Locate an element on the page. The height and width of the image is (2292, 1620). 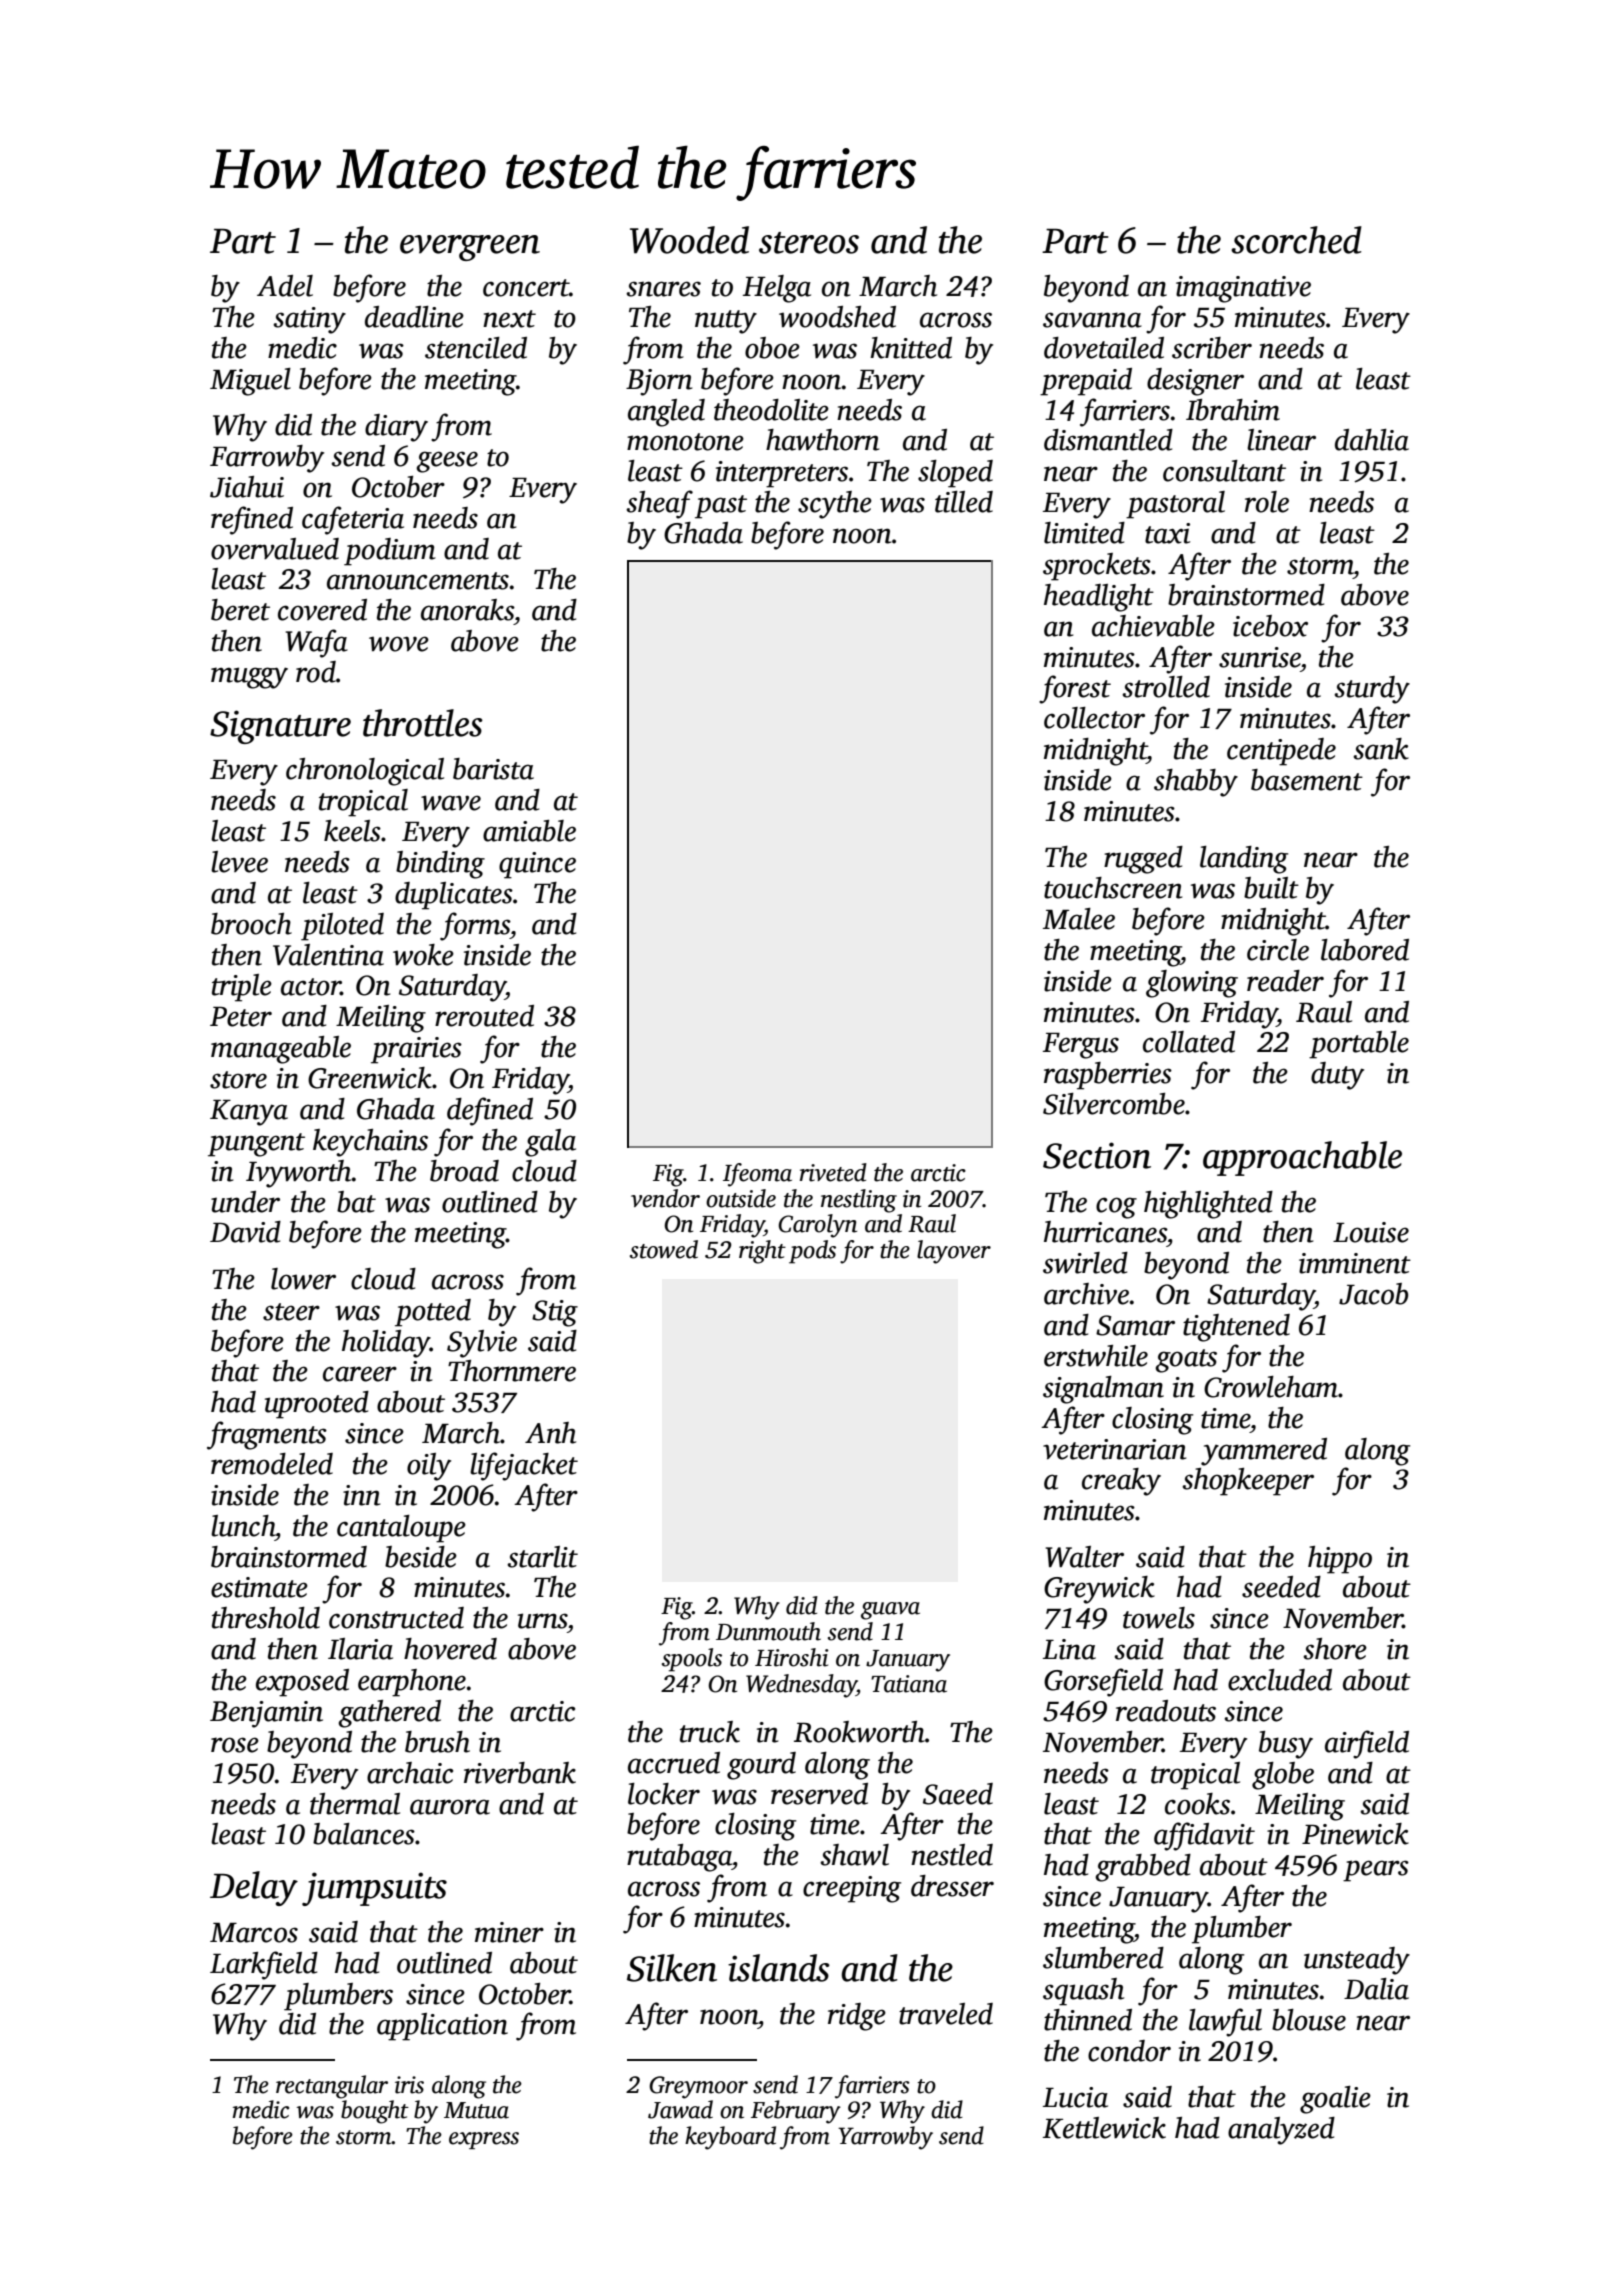
Malee is located at coordinates (1079, 919).
